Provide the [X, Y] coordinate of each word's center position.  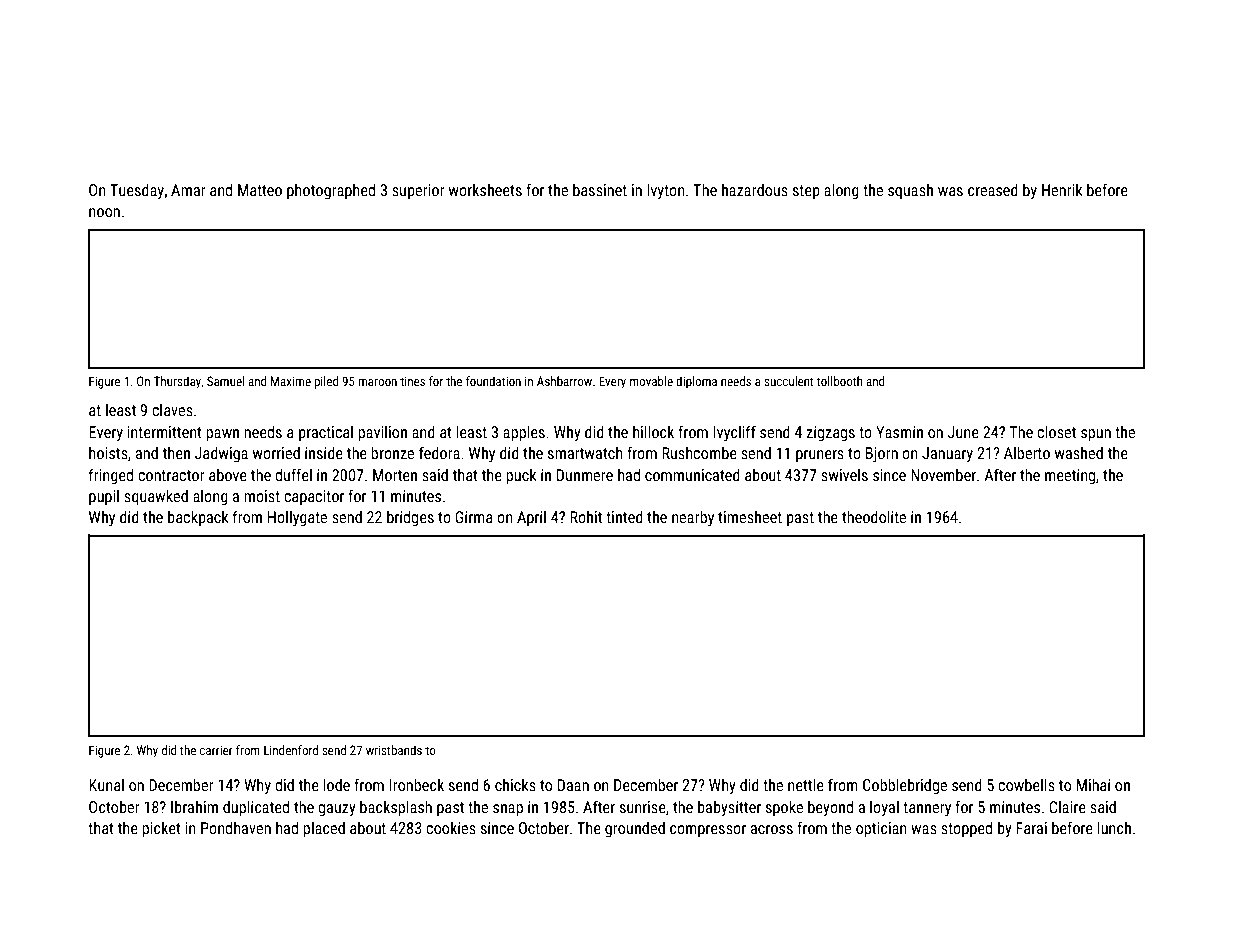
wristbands [394, 750]
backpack [198, 518]
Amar [188, 190]
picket [161, 830]
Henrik [1062, 190]
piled [326, 382]
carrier [216, 750]
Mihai [1093, 784]
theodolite [874, 516]
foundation [493, 381]
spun [1096, 435]
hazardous [755, 190]
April [531, 519]
